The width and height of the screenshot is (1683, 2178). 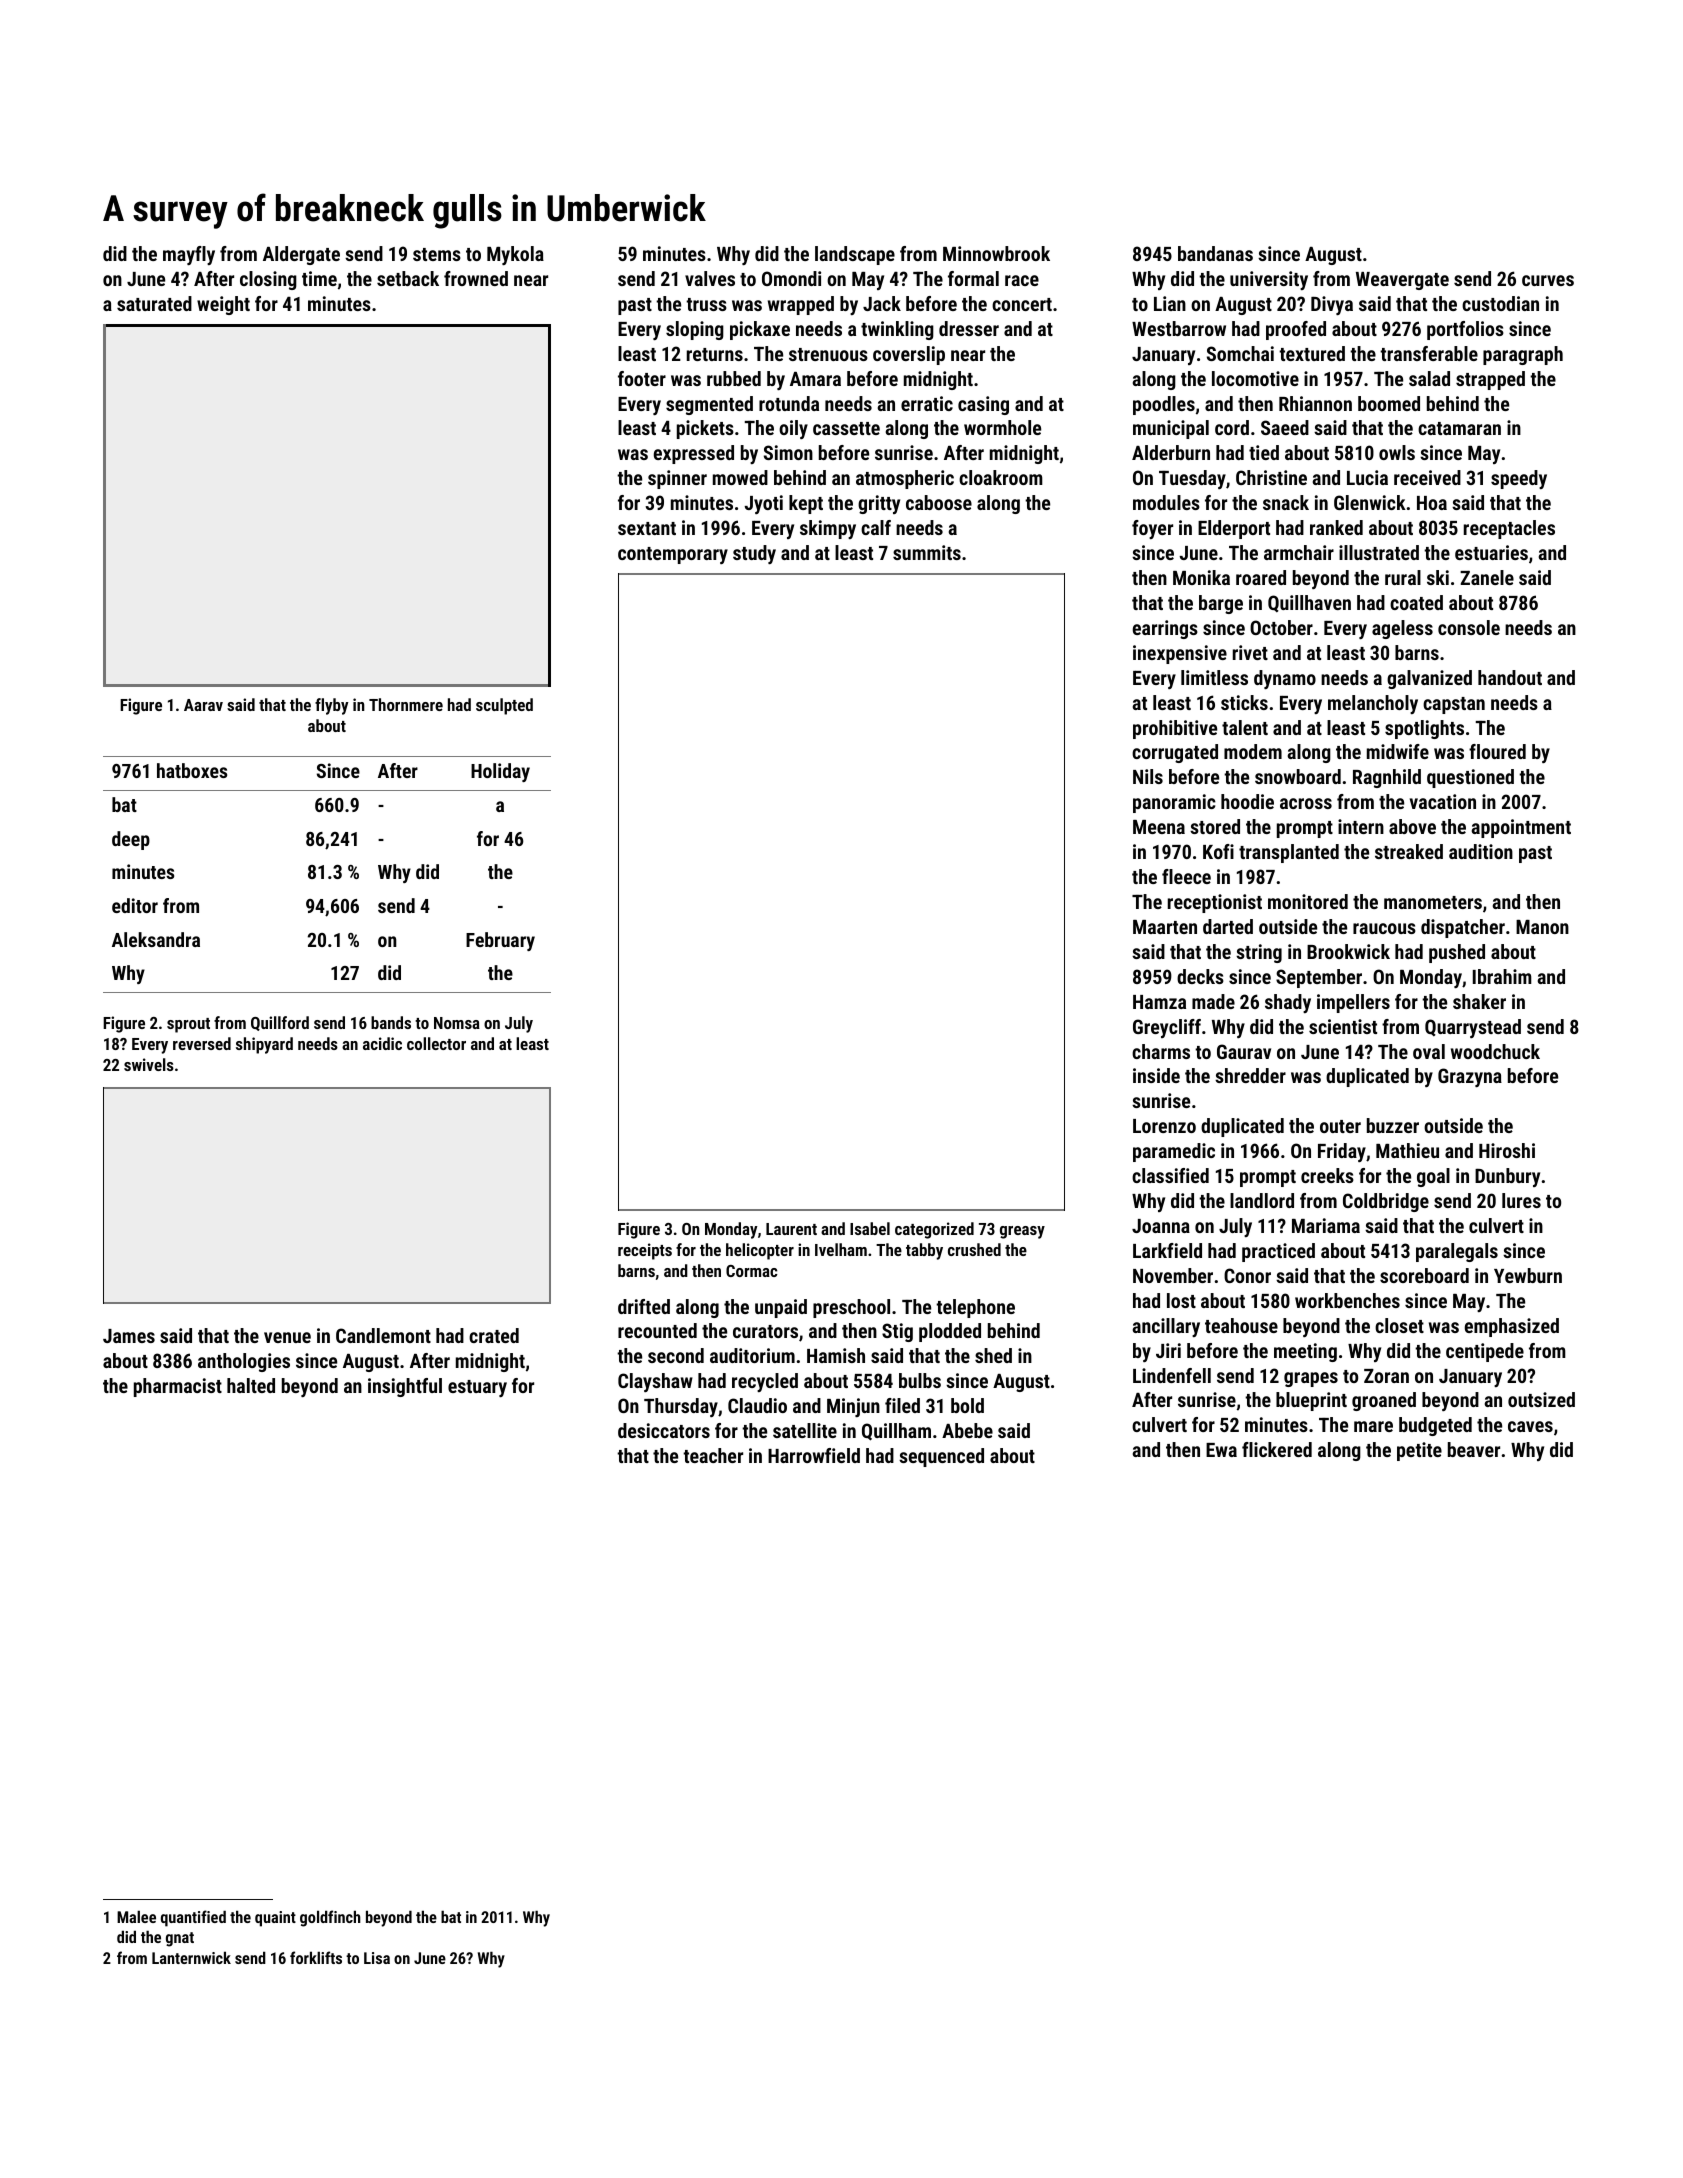 I want to click on helicopter, so click(x=760, y=1251).
